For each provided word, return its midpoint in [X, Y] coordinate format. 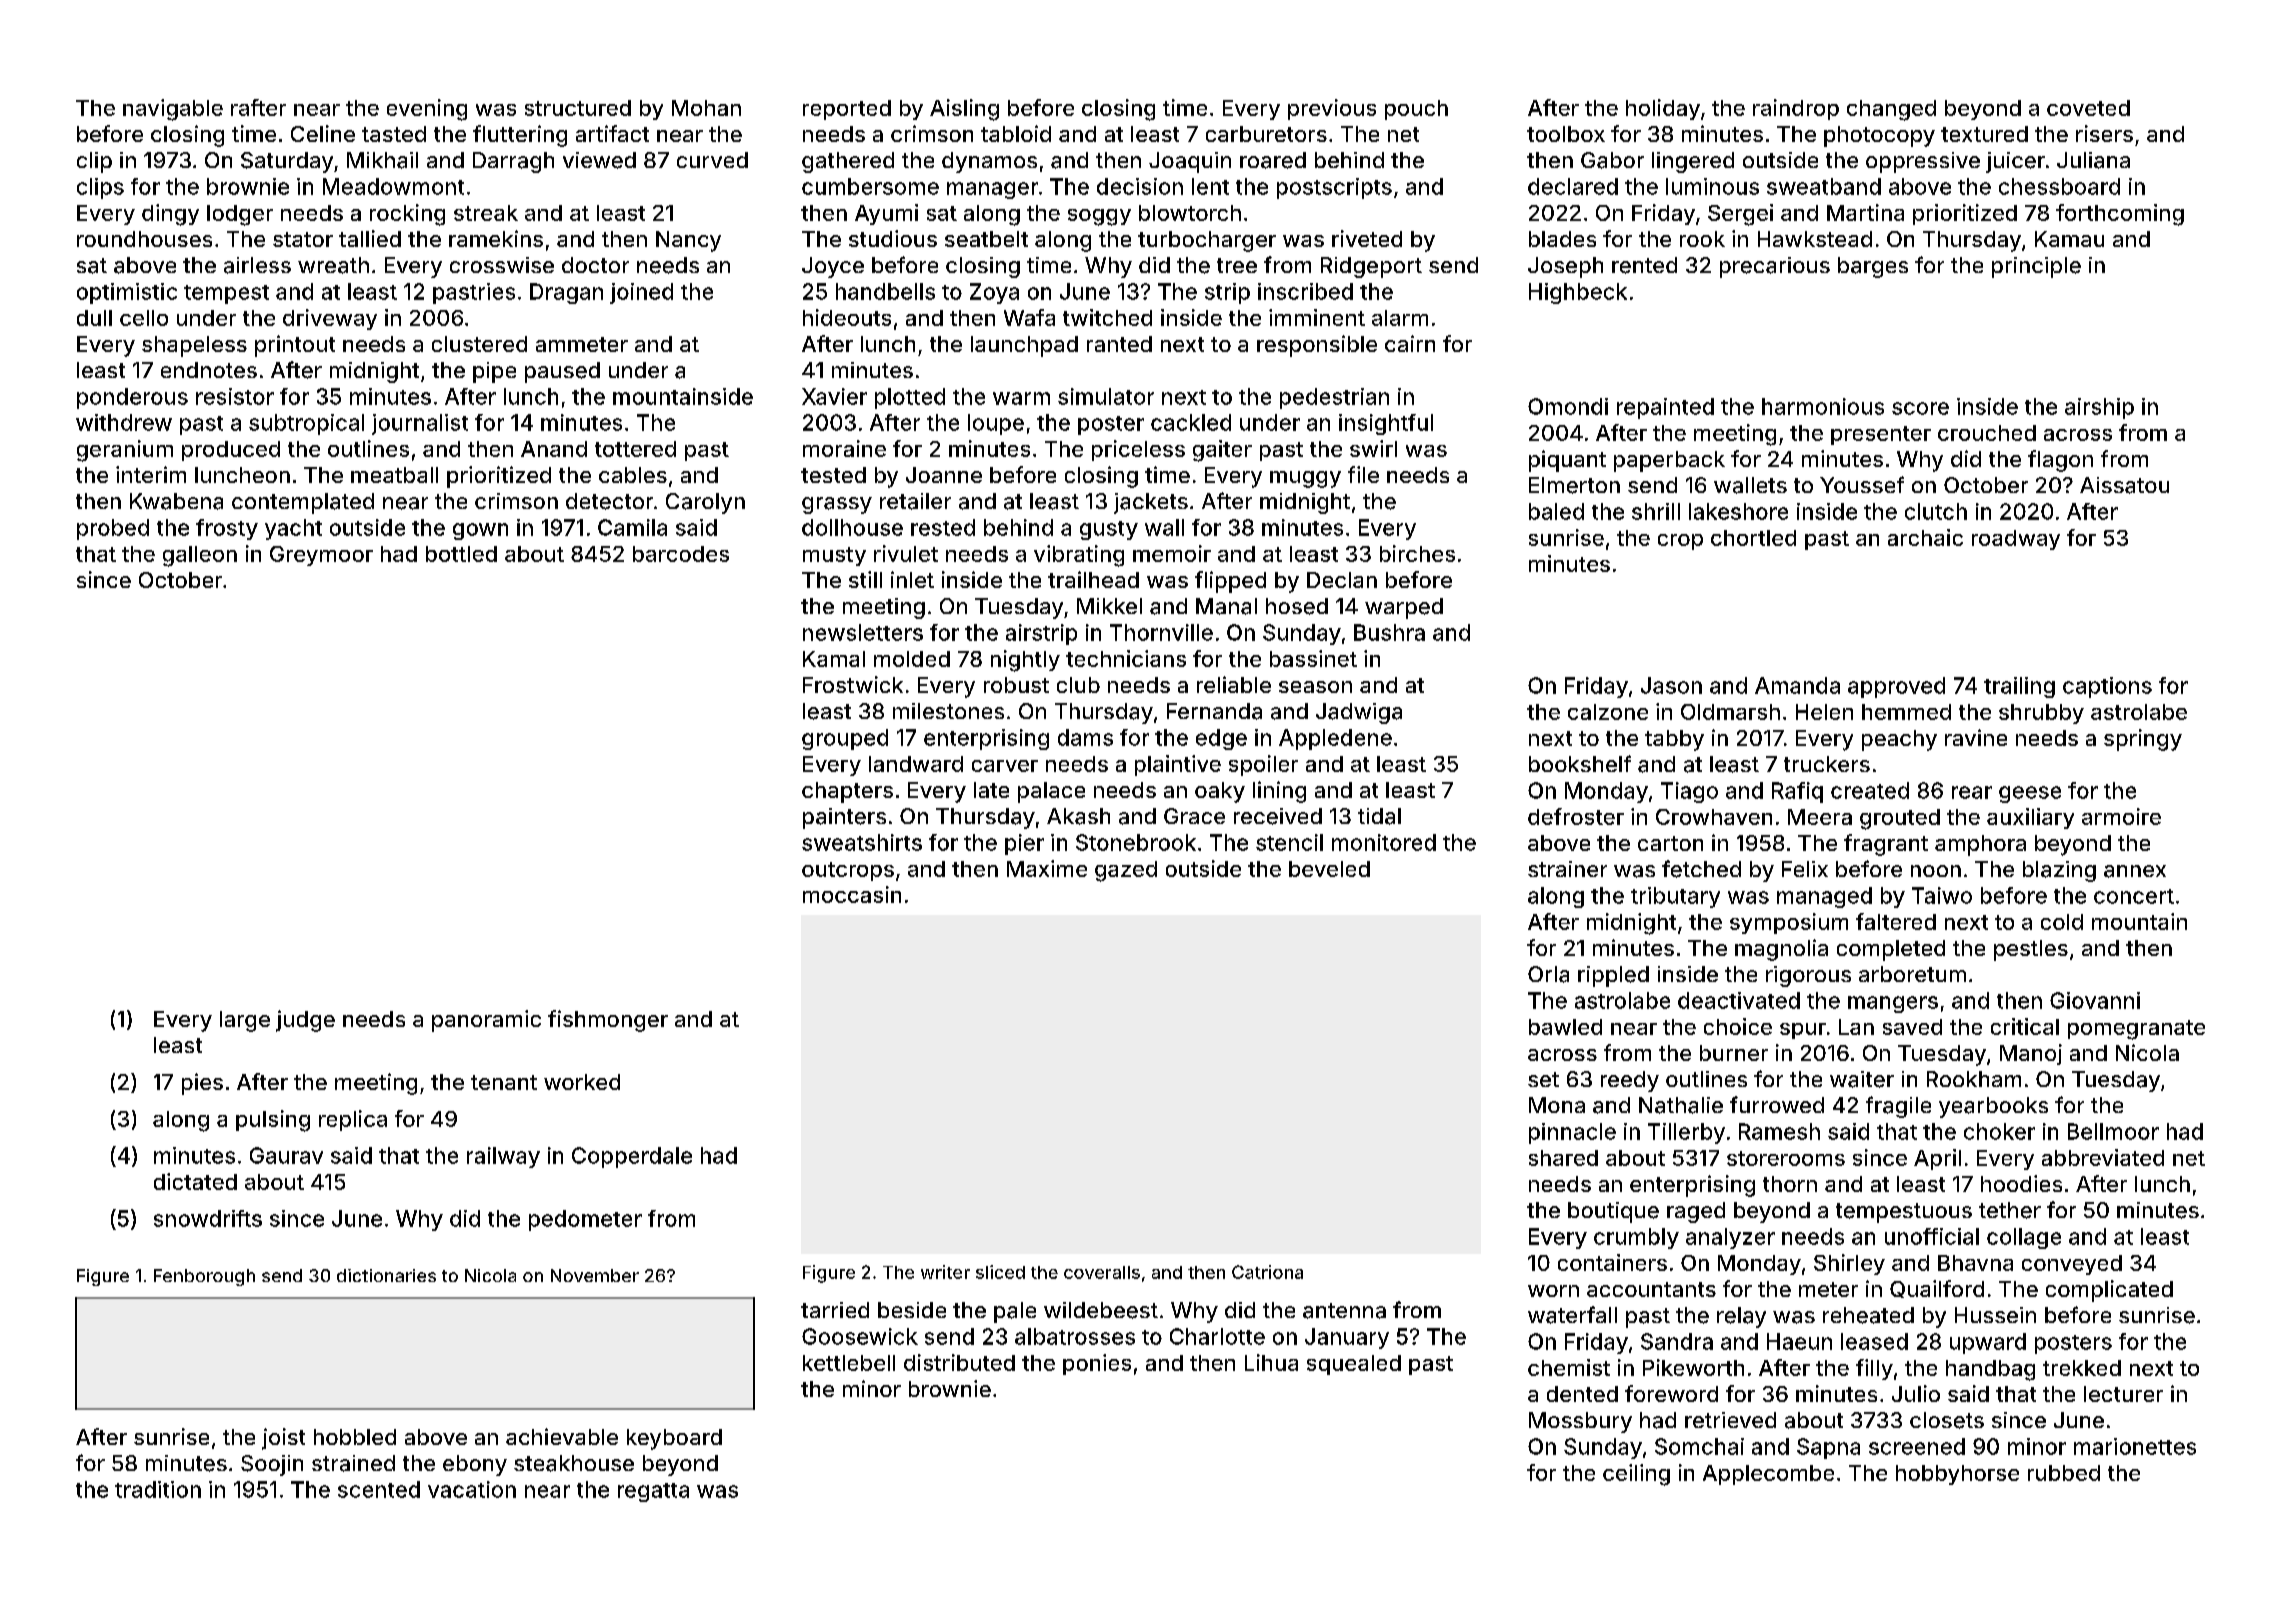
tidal [1379, 816]
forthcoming [2120, 215]
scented [379, 1489]
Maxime [1047, 868]
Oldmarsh [1730, 712]
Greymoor [321, 556]
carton [1670, 843]
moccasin [852, 894]
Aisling [964, 110]
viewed [599, 160]
